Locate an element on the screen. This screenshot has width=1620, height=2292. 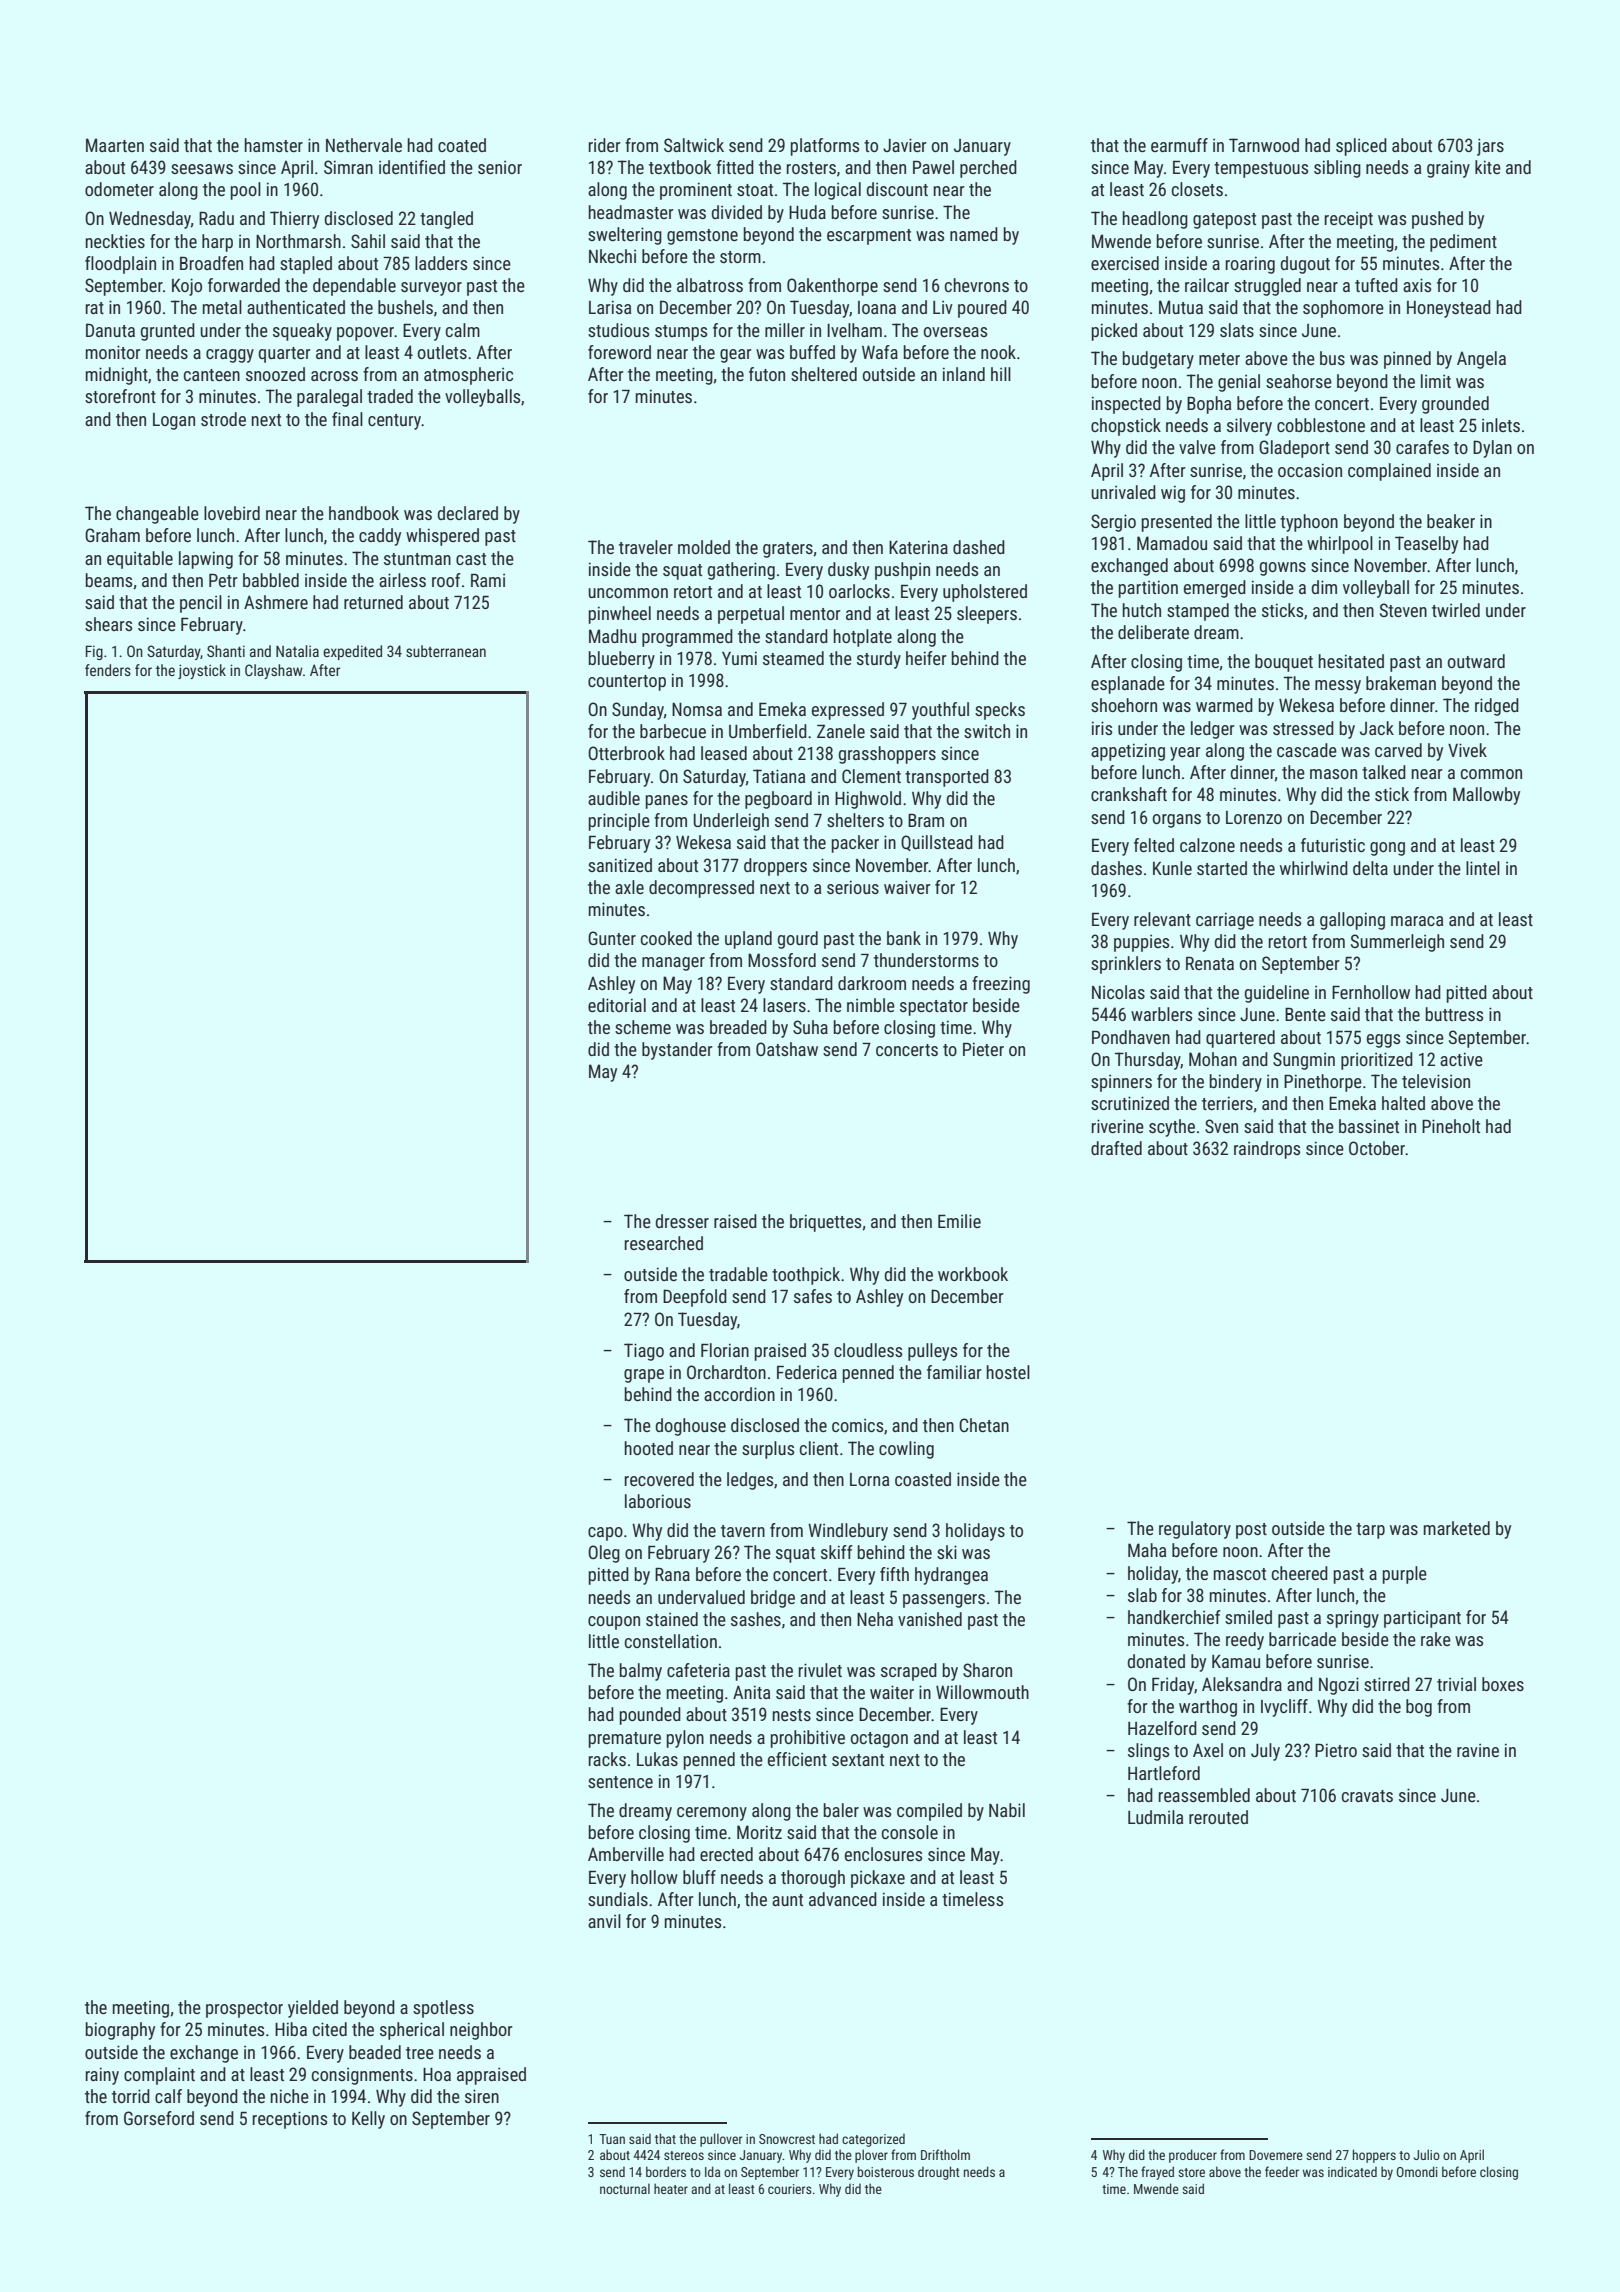
Sharon is located at coordinates (987, 1670).
